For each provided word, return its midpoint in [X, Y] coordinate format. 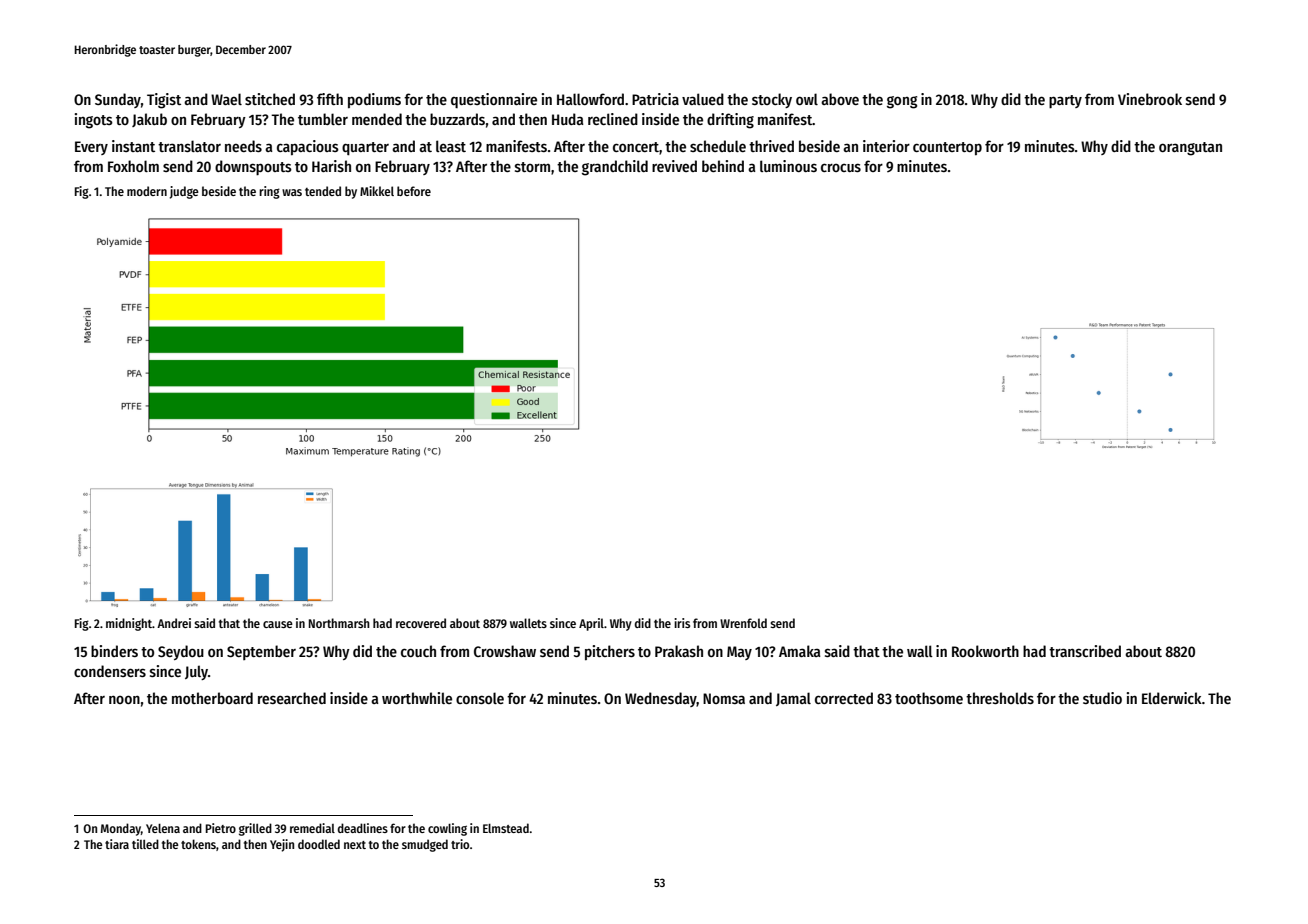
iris [682, 623]
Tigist [164, 101]
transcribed [1085, 651]
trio [460, 844]
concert [636, 147]
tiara [117, 844]
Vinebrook [1150, 99]
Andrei [174, 623]
